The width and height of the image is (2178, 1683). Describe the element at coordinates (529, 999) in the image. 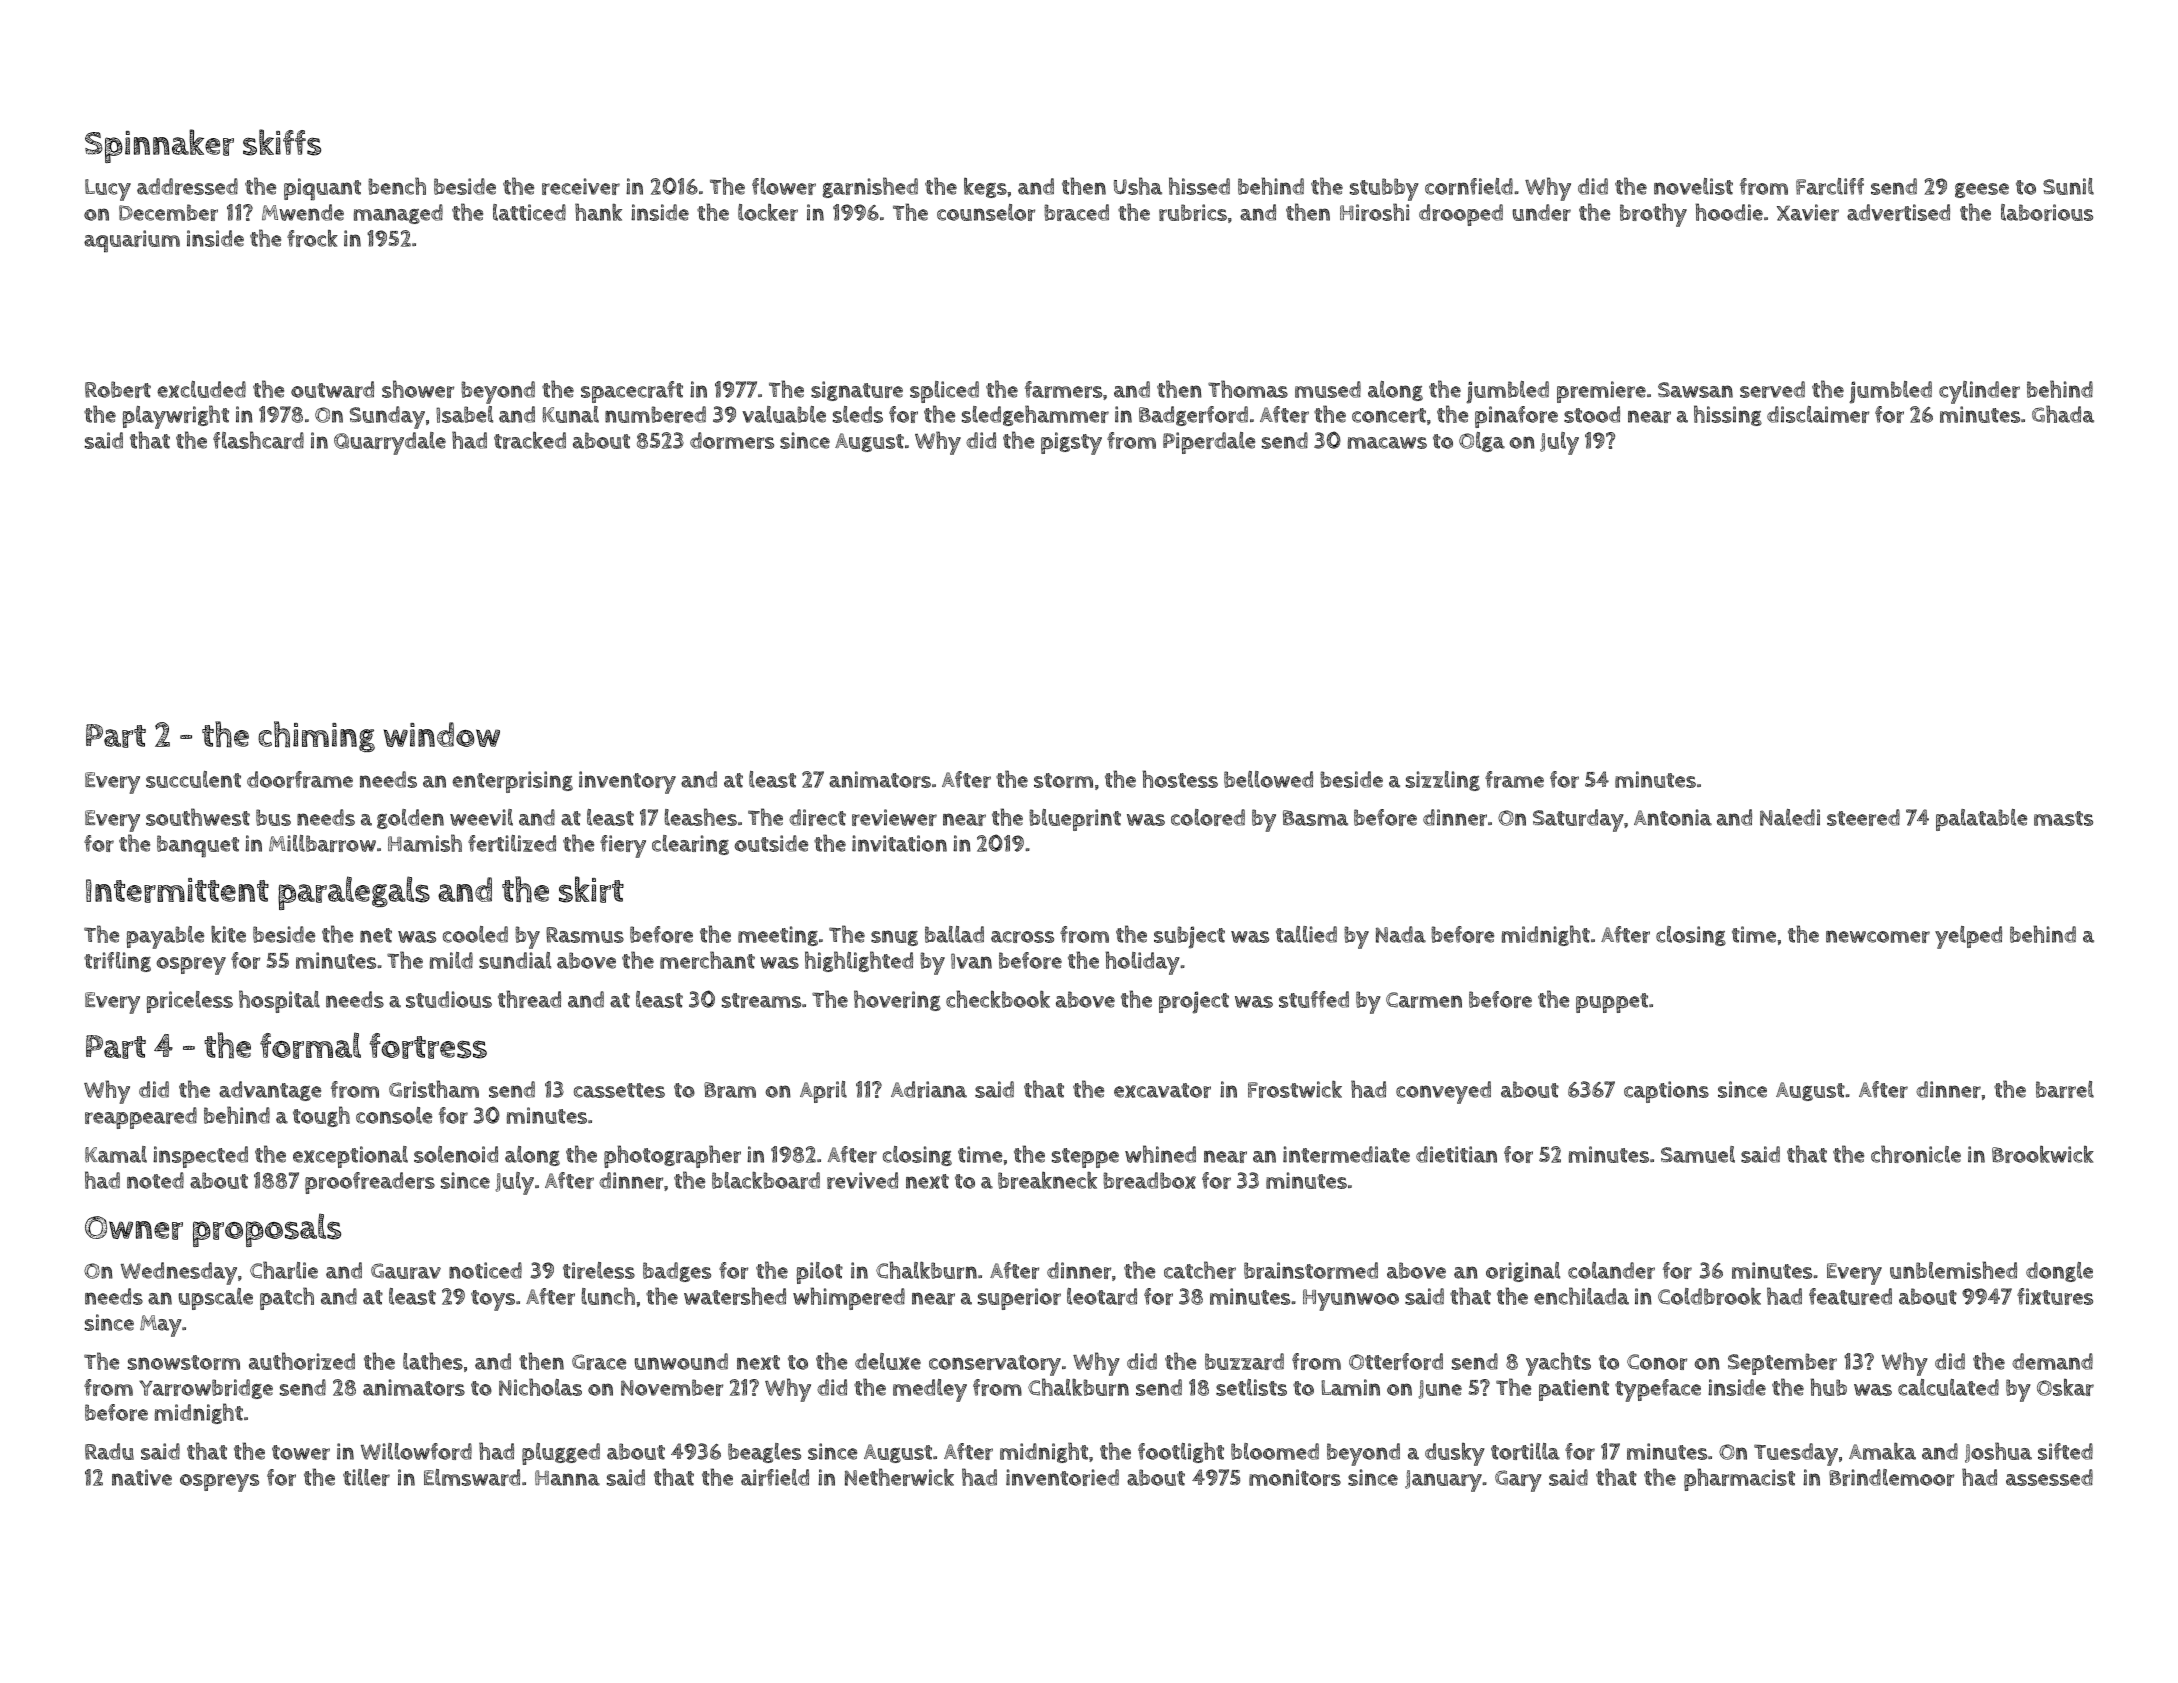

I see `thread` at that location.
